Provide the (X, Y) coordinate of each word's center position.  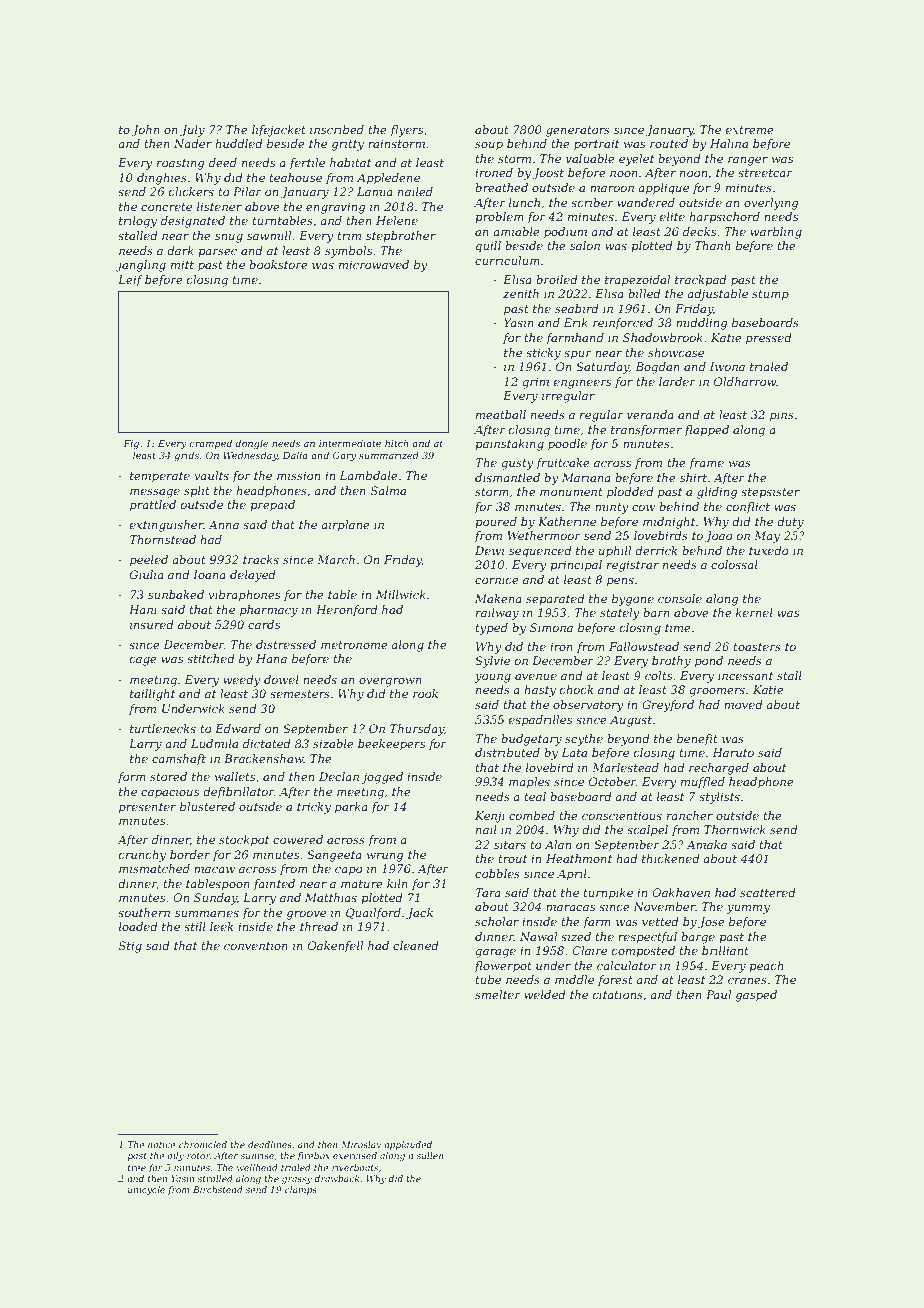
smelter (498, 994)
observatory (588, 706)
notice (162, 1144)
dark (180, 250)
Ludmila (214, 743)
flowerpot (503, 967)
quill (488, 247)
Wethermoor (544, 535)
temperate (160, 477)
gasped (756, 996)
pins (782, 416)
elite (672, 216)
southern (144, 912)
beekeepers (391, 745)
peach (766, 967)
